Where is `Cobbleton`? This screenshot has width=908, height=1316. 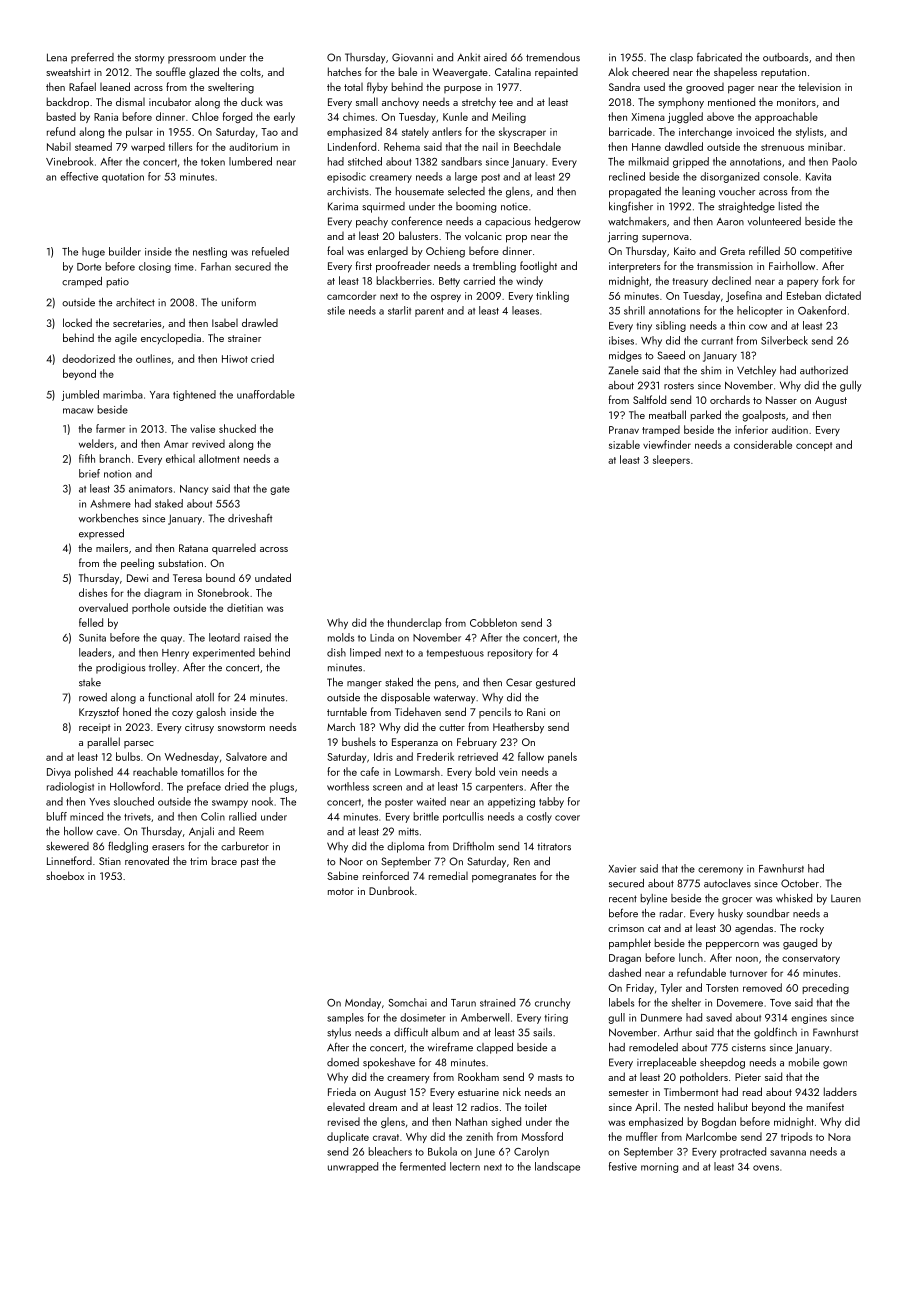
Cobbleton is located at coordinates (493, 622).
